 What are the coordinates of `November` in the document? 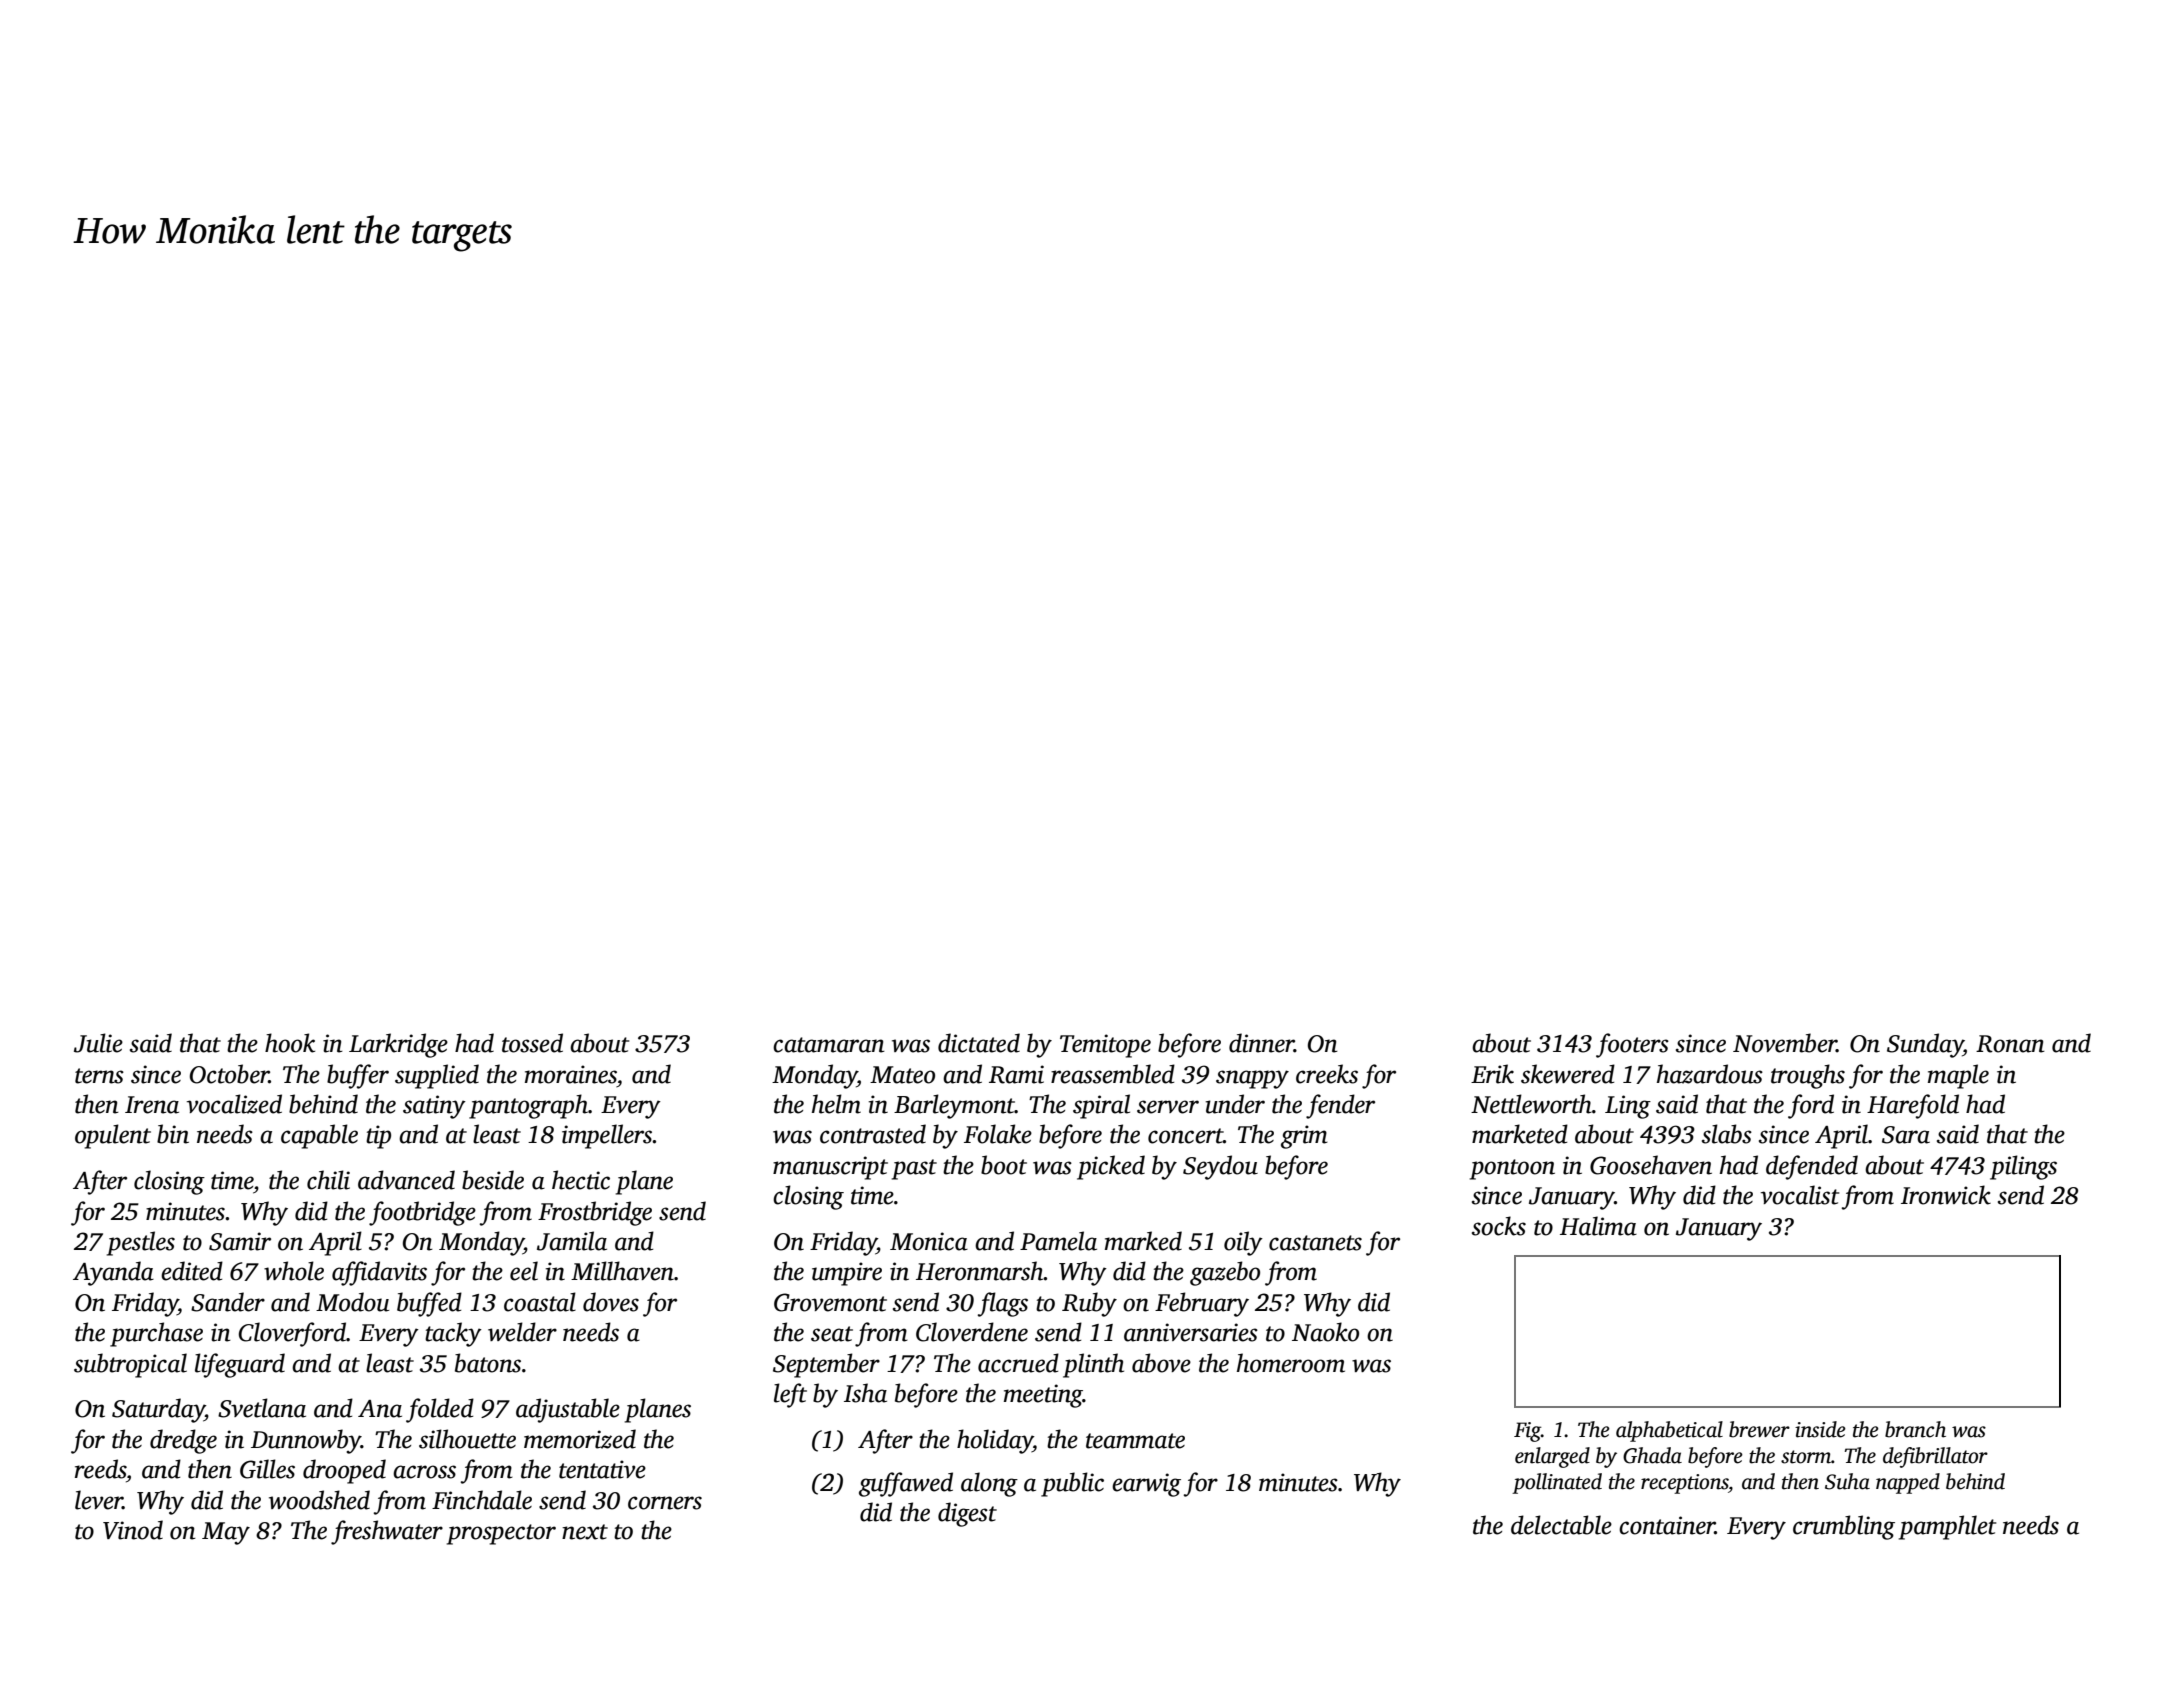 It's located at (1785, 1043).
